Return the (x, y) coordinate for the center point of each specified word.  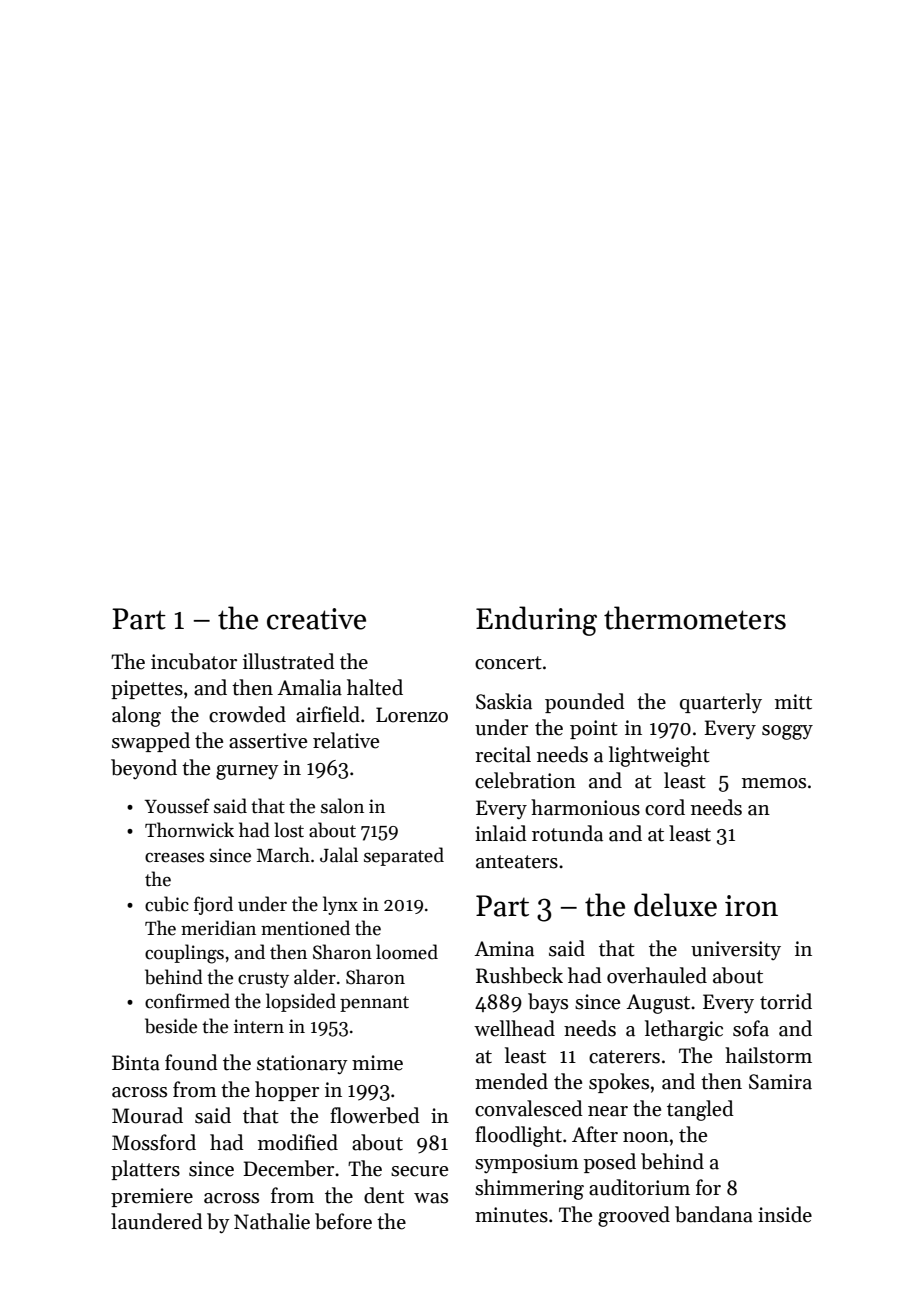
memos (774, 783)
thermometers (695, 618)
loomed (407, 952)
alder (315, 977)
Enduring (536, 621)
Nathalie (272, 1221)
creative (316, 619)
